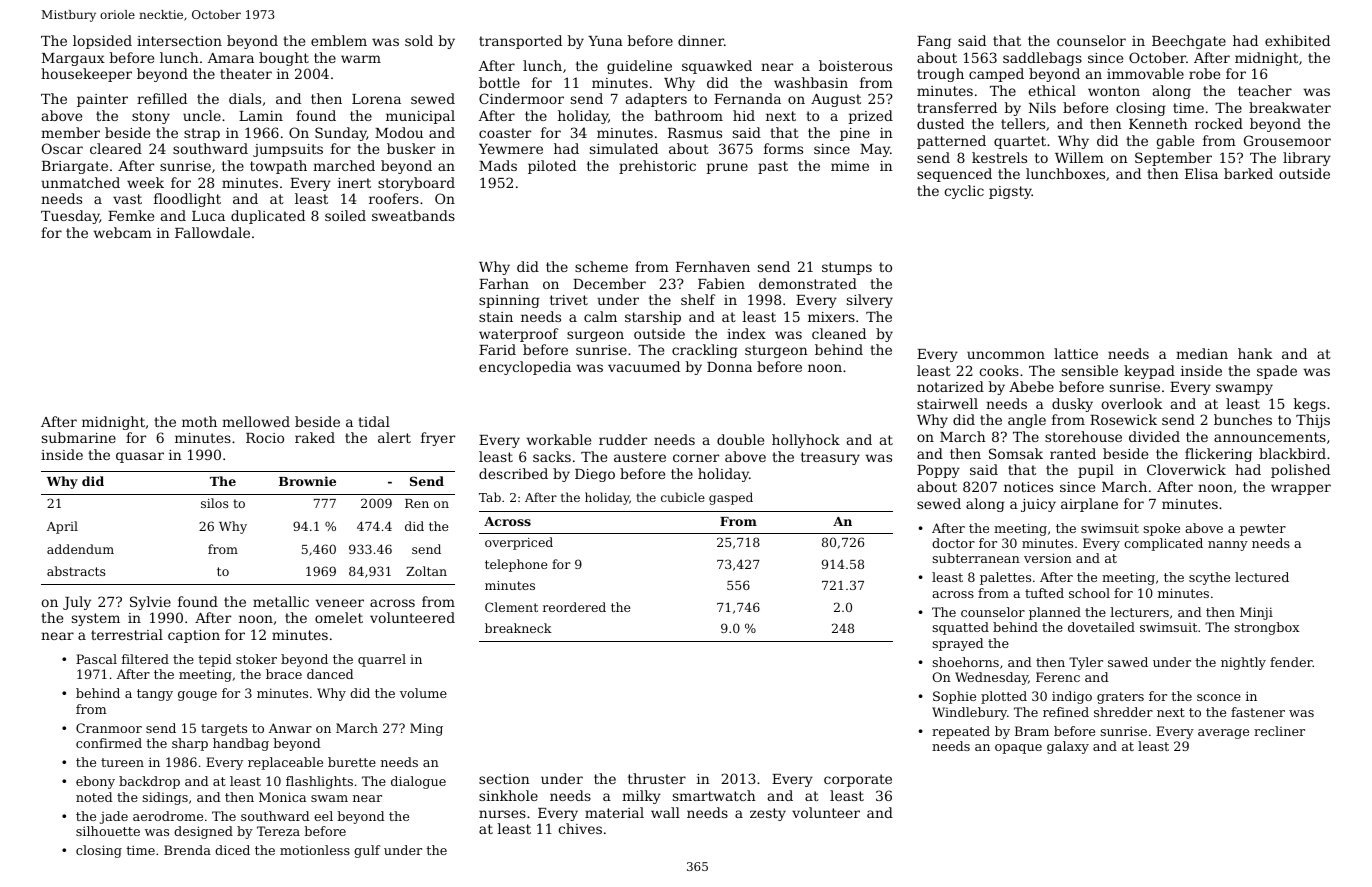 The height and width of the image is (887, 1372). What do you see at coordinates (1202, 353) in the image?
I see `median` at bounding box center [1202, 353].
